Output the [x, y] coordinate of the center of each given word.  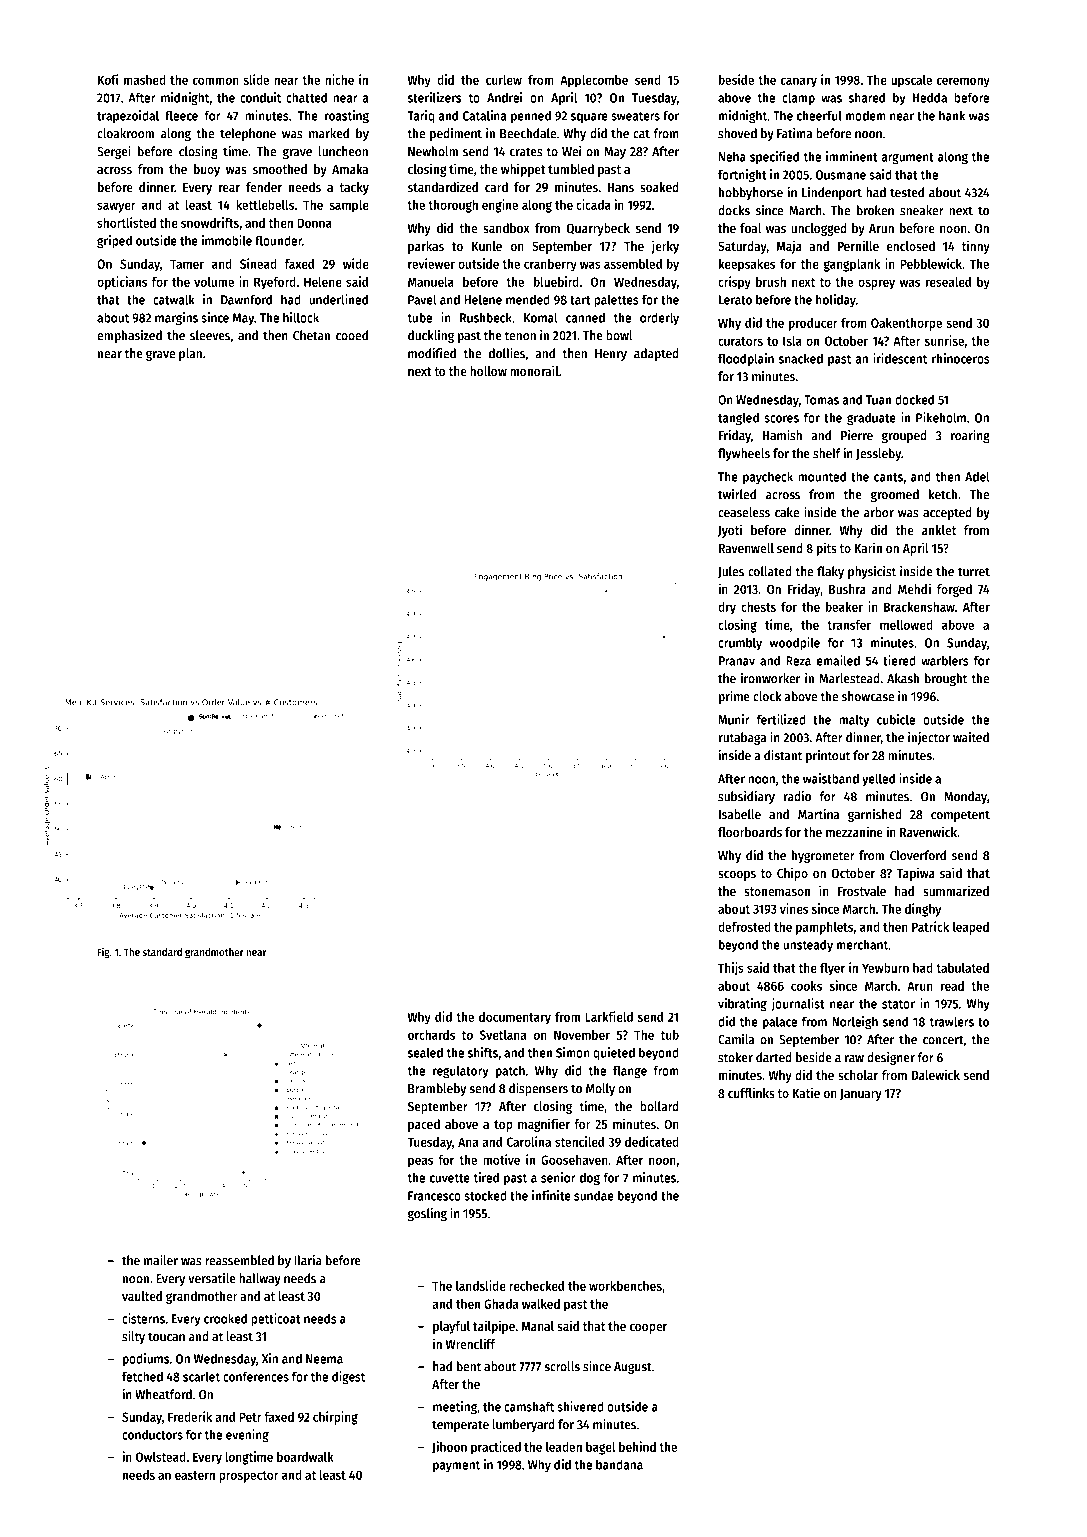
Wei [571, 151]
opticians [122, 283]
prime [734, 697]
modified [432, 353]
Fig [103, 953]
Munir [734, 719]
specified [774, 157]
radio [797, 796]
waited [971, 737]
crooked [225, 1318]
